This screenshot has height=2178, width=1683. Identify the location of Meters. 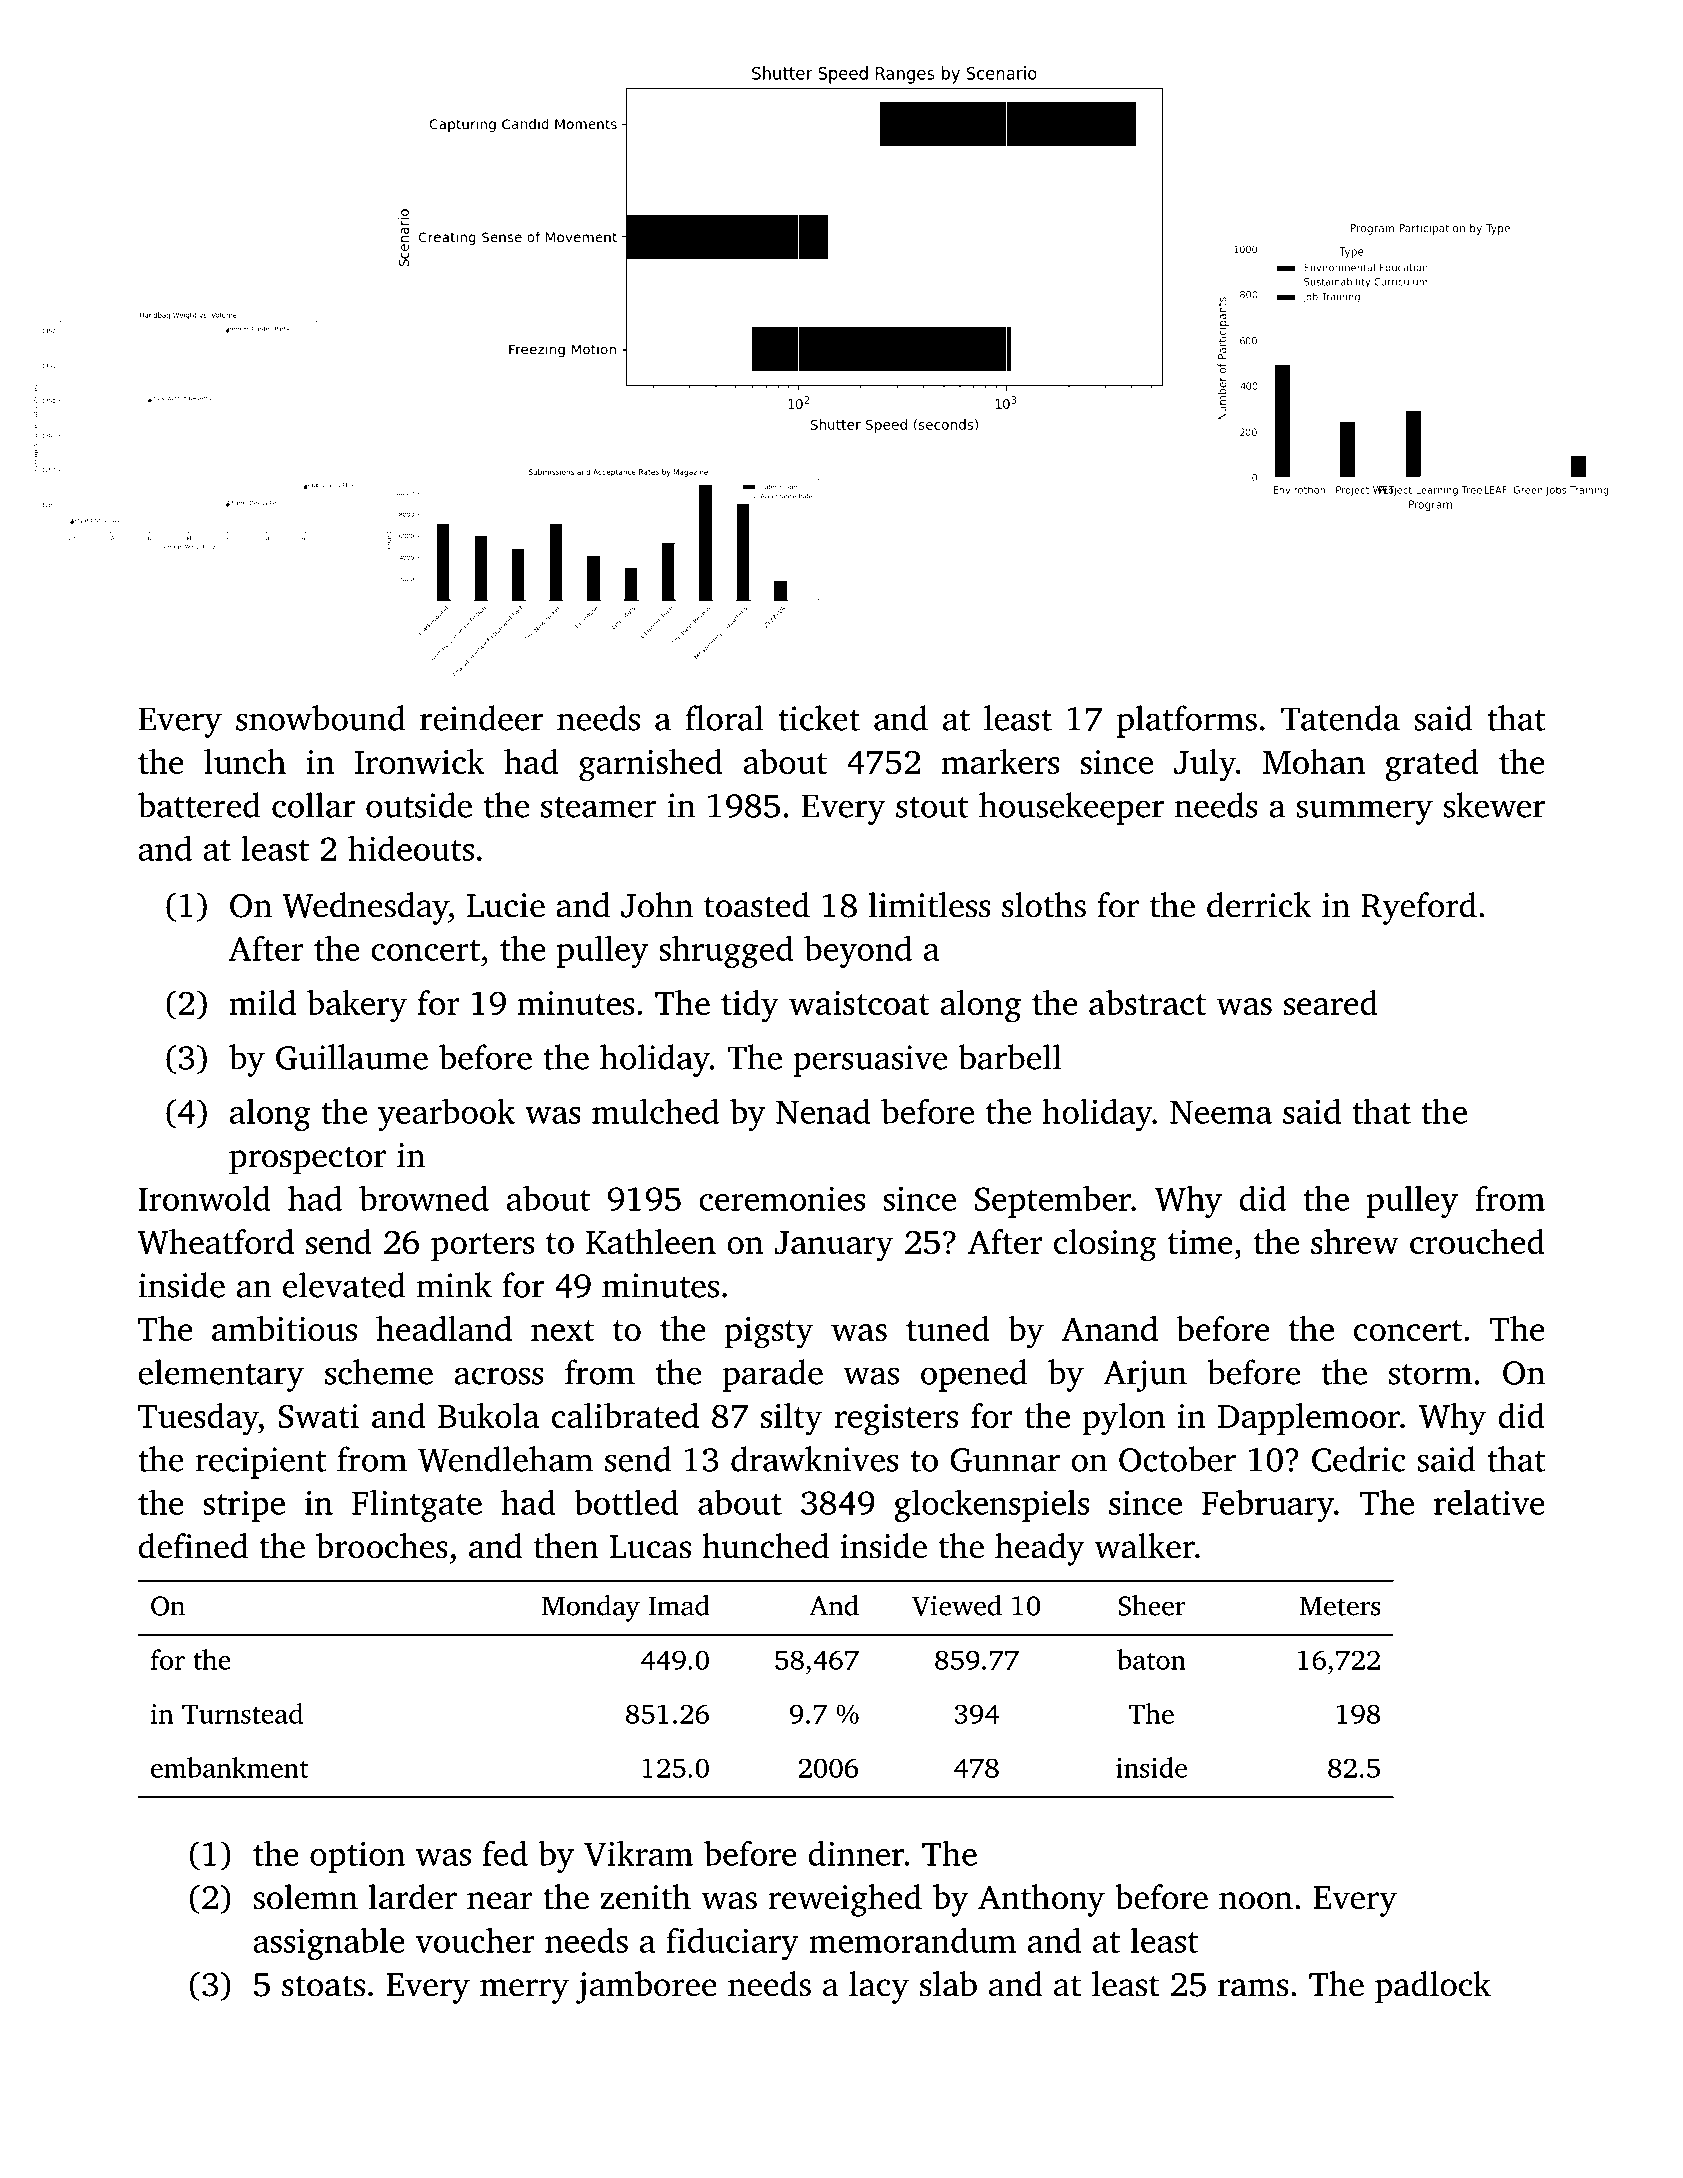
(1340, 1606).
